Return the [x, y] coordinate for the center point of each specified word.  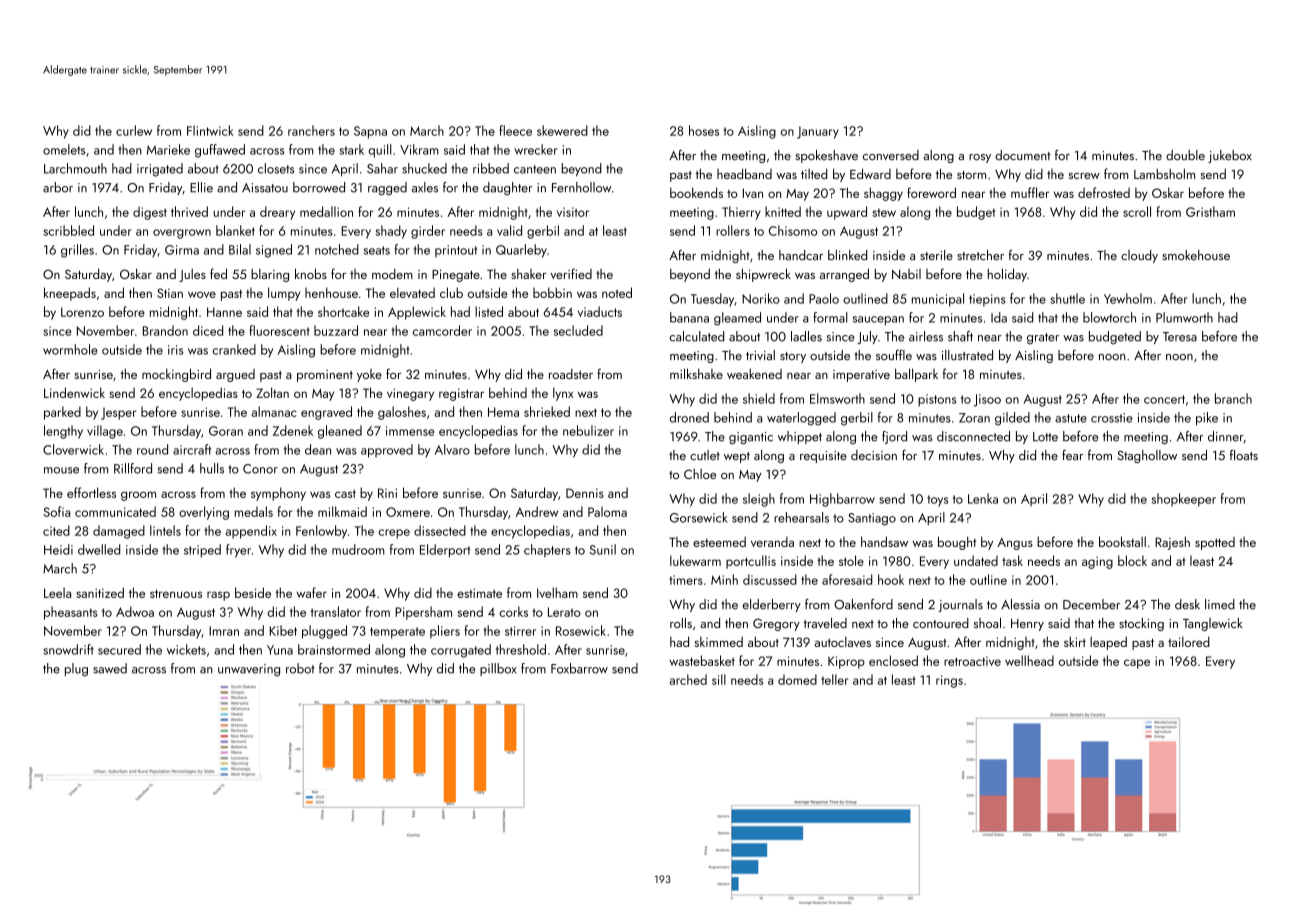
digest [150, 213]
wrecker [536, 149]
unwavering [249, 670]
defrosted [1104, 192]
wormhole [70, 349]
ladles [806, 336]
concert [1164, 399]
